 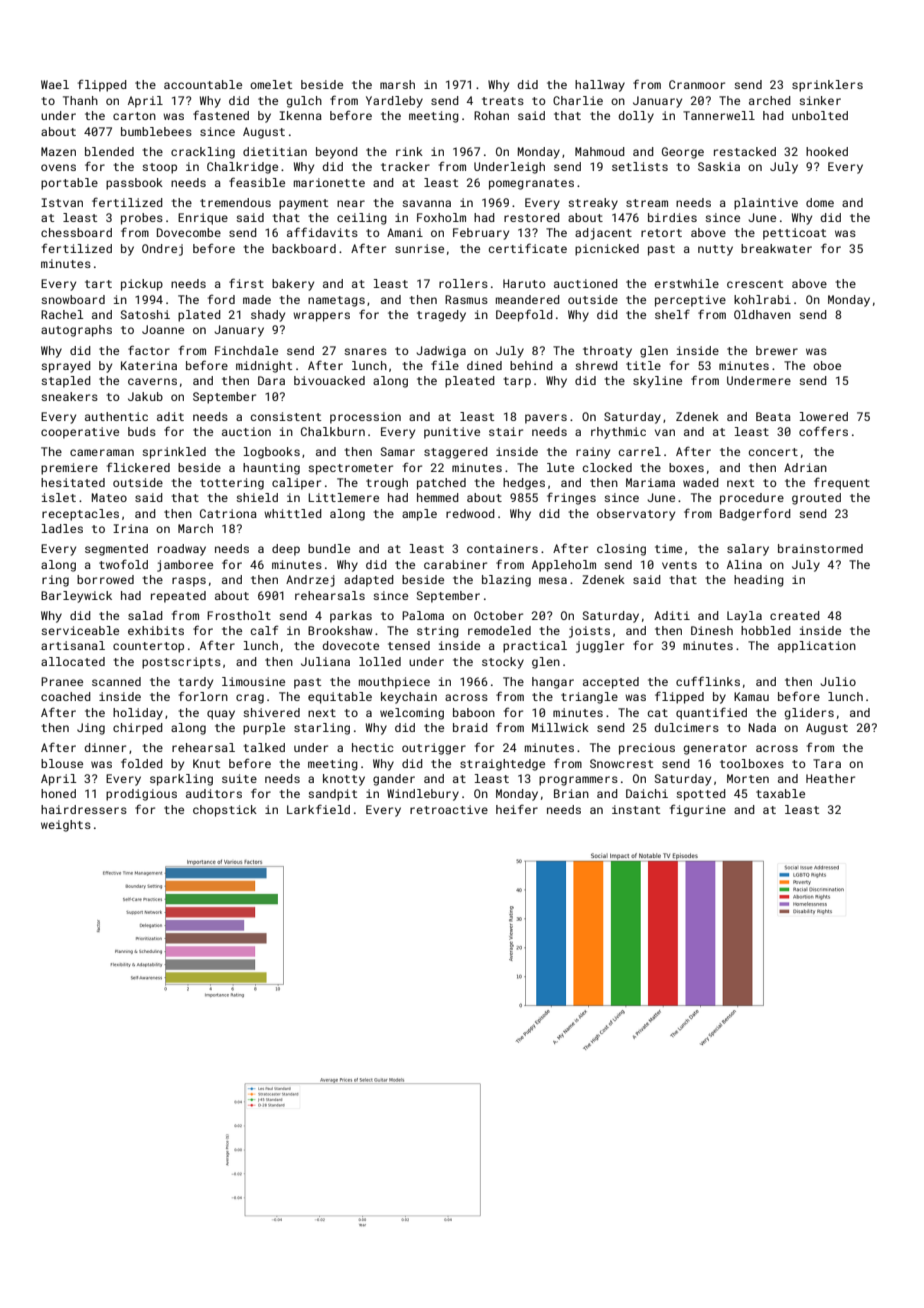 What do you see at coordinates (55, 84) in the screenshot?
I see `Wael` at bounding box center [55, 84].
